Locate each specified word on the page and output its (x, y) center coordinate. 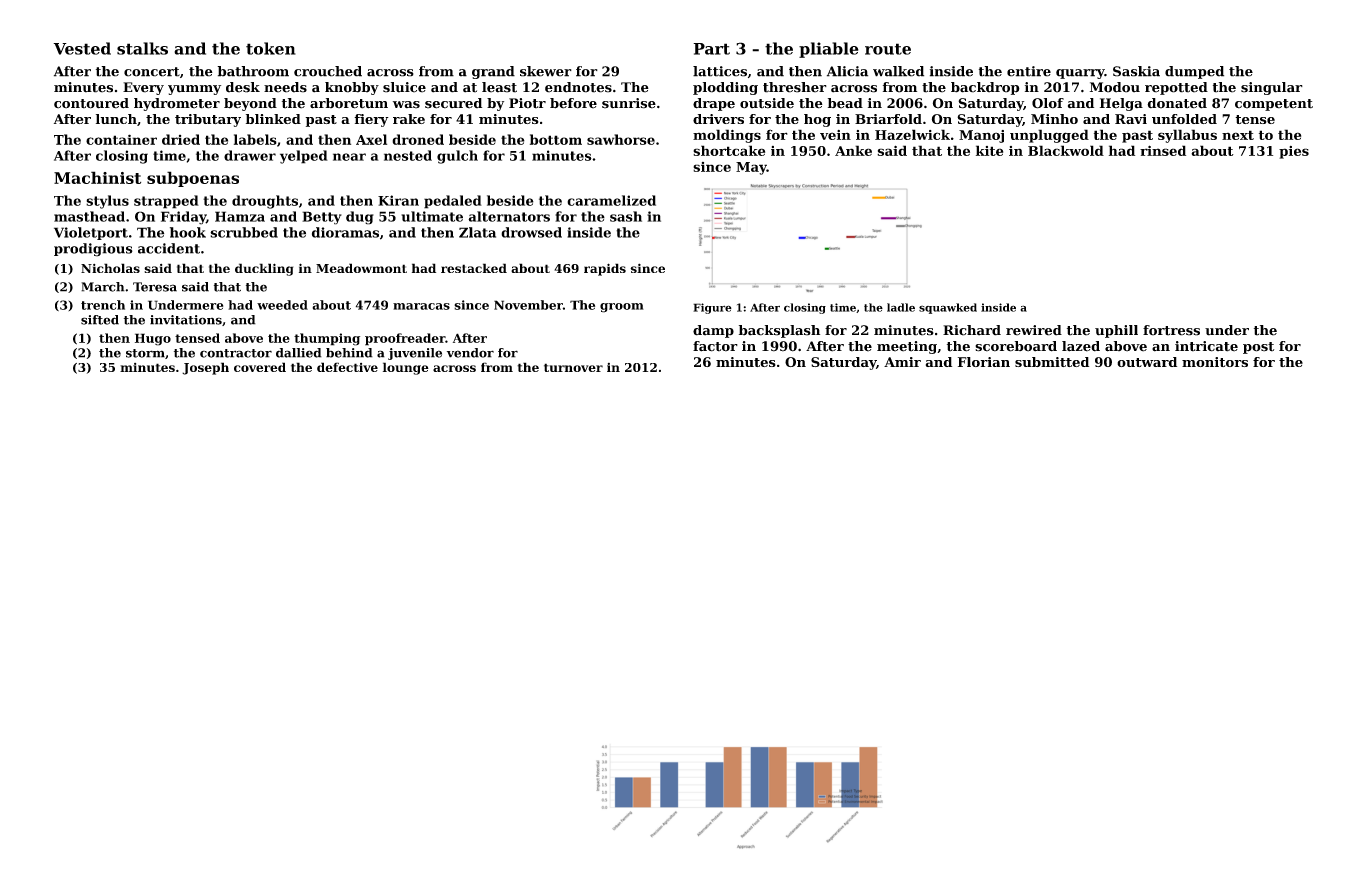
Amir (902, 362)
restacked (474, 268)
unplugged (1049, 136)
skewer (546, 71)
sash (626, 216)
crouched (328, 71)
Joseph (205, 368)
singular (1272, 88)
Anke (853, 150)
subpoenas (193, 179)
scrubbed (244, 232)
